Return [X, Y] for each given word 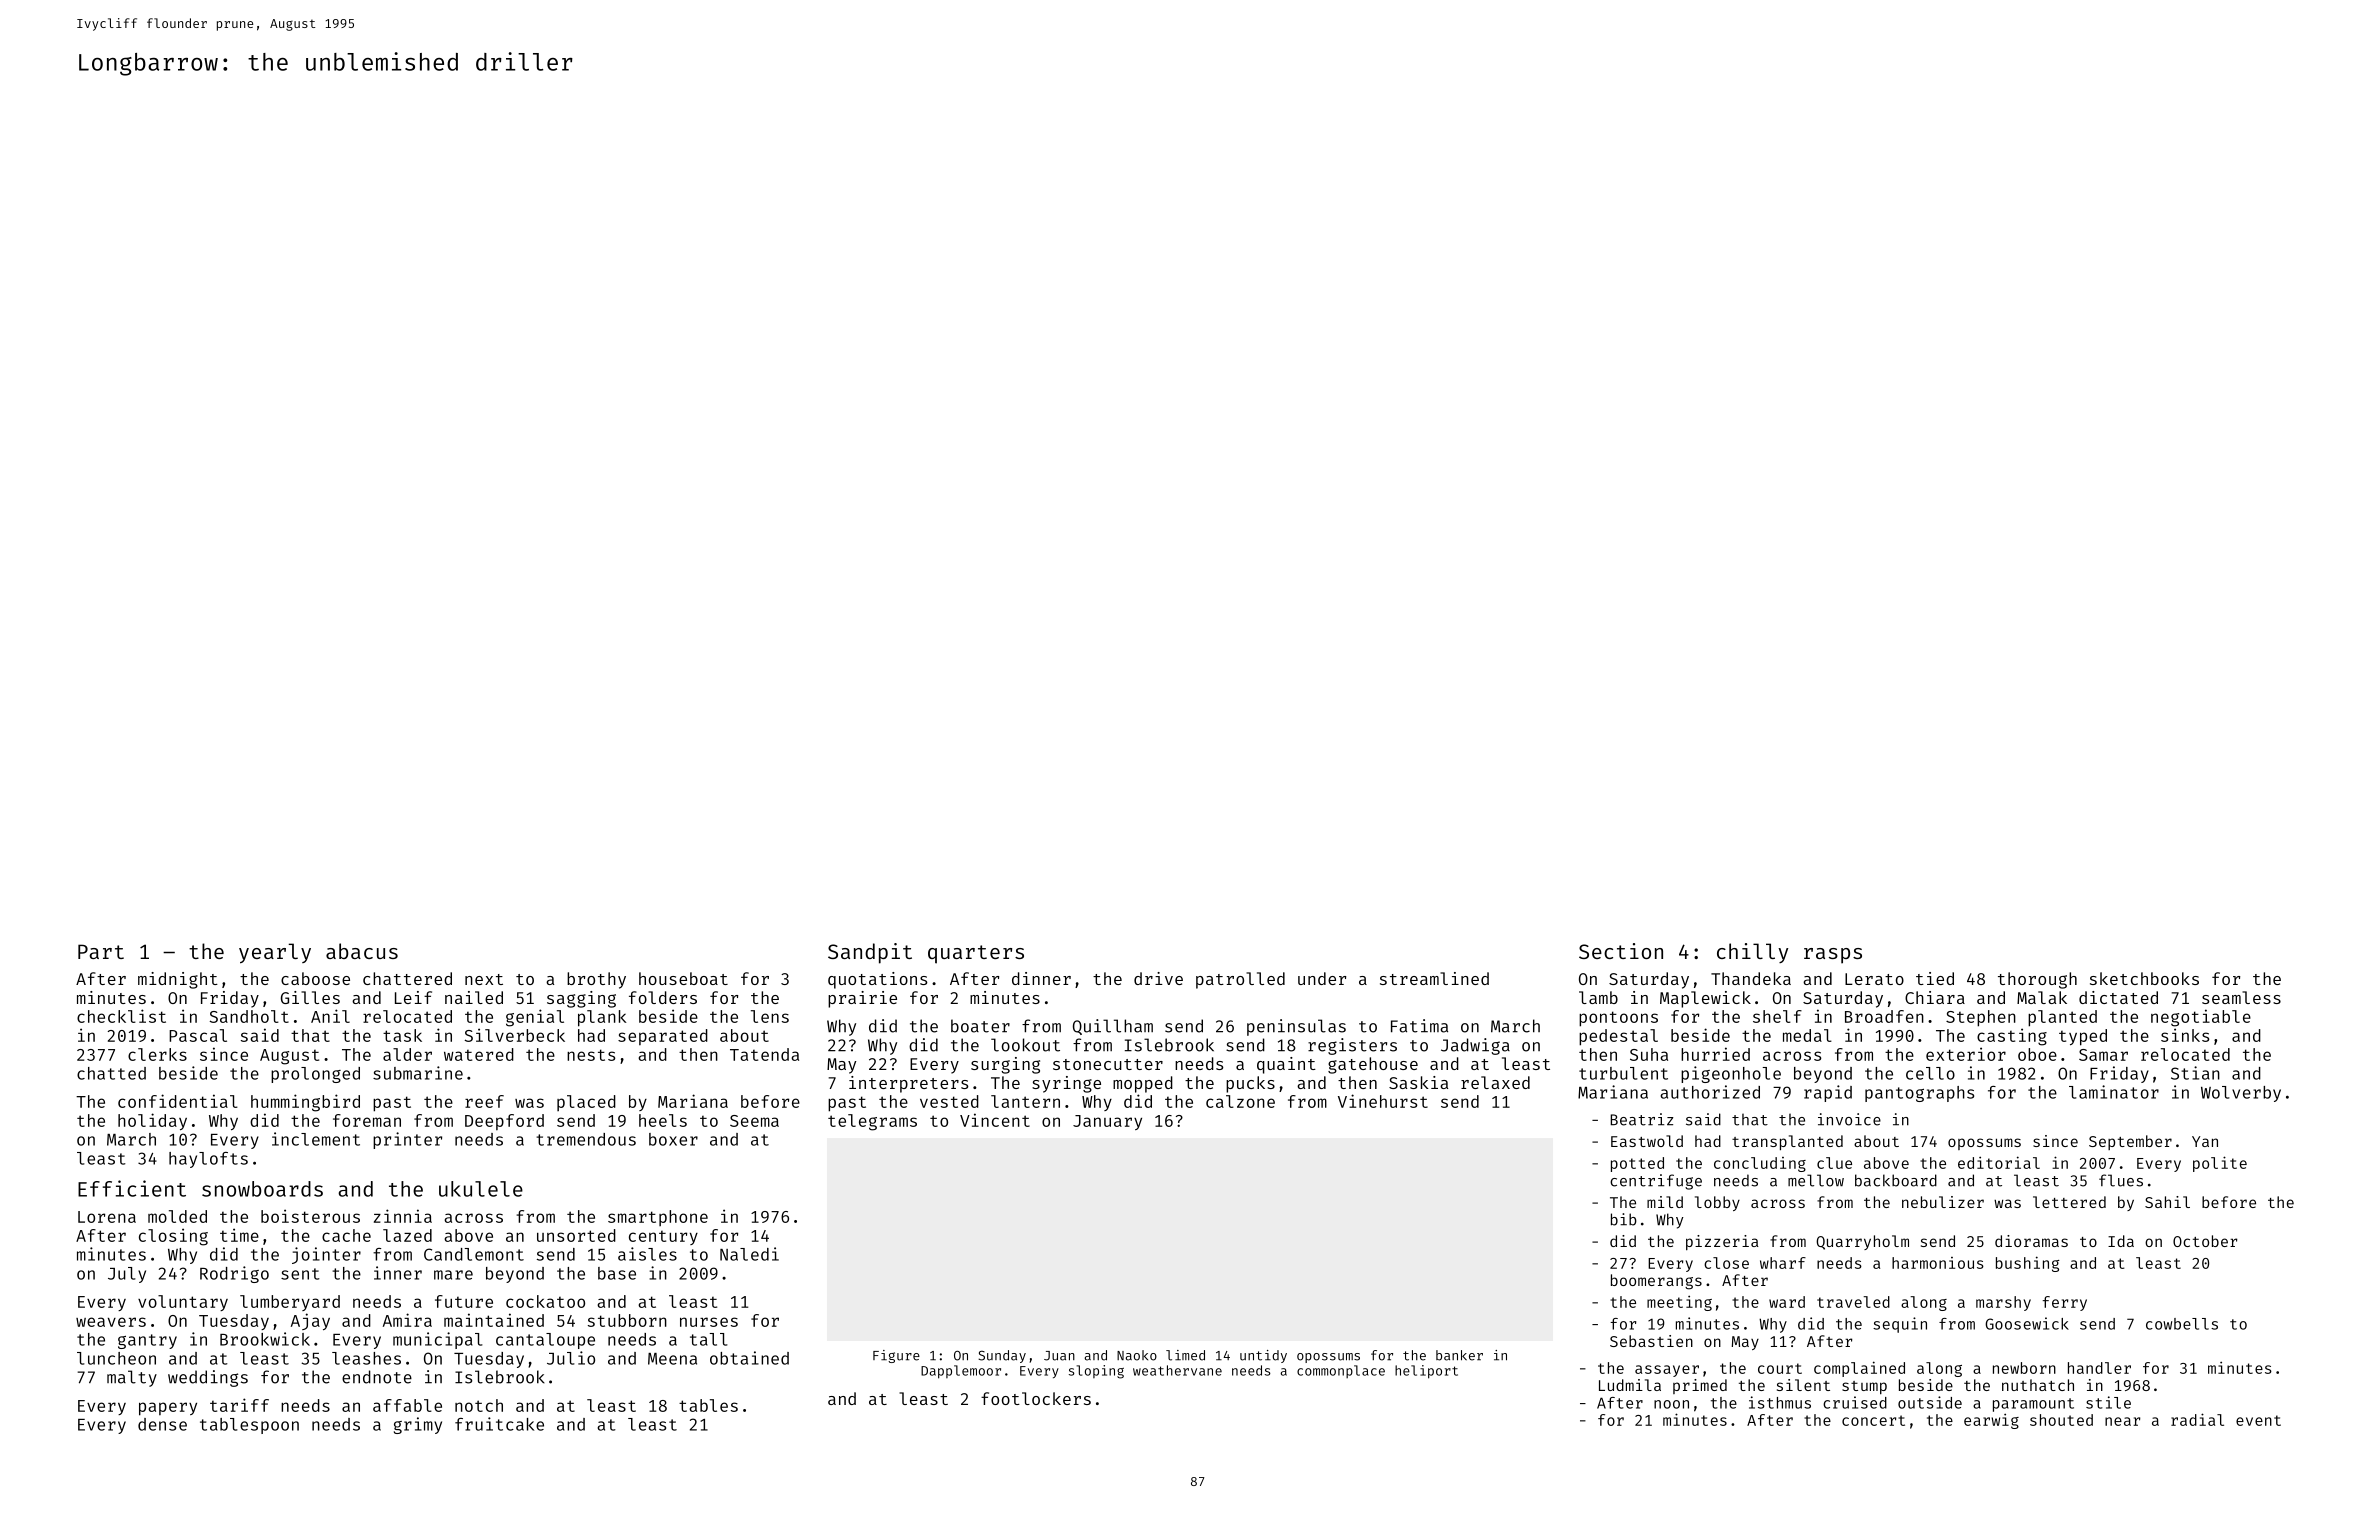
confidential [178, 1101]
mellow [1816, 1180]
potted [1637, 1164]
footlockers [1036, 1398]
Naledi [749, 1254]
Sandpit [870, 953]
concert [1873, 1420]
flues [2121, 1180]
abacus [362, 951]
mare [453, 1275]
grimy [418, 1425]
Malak [2042, 997]
